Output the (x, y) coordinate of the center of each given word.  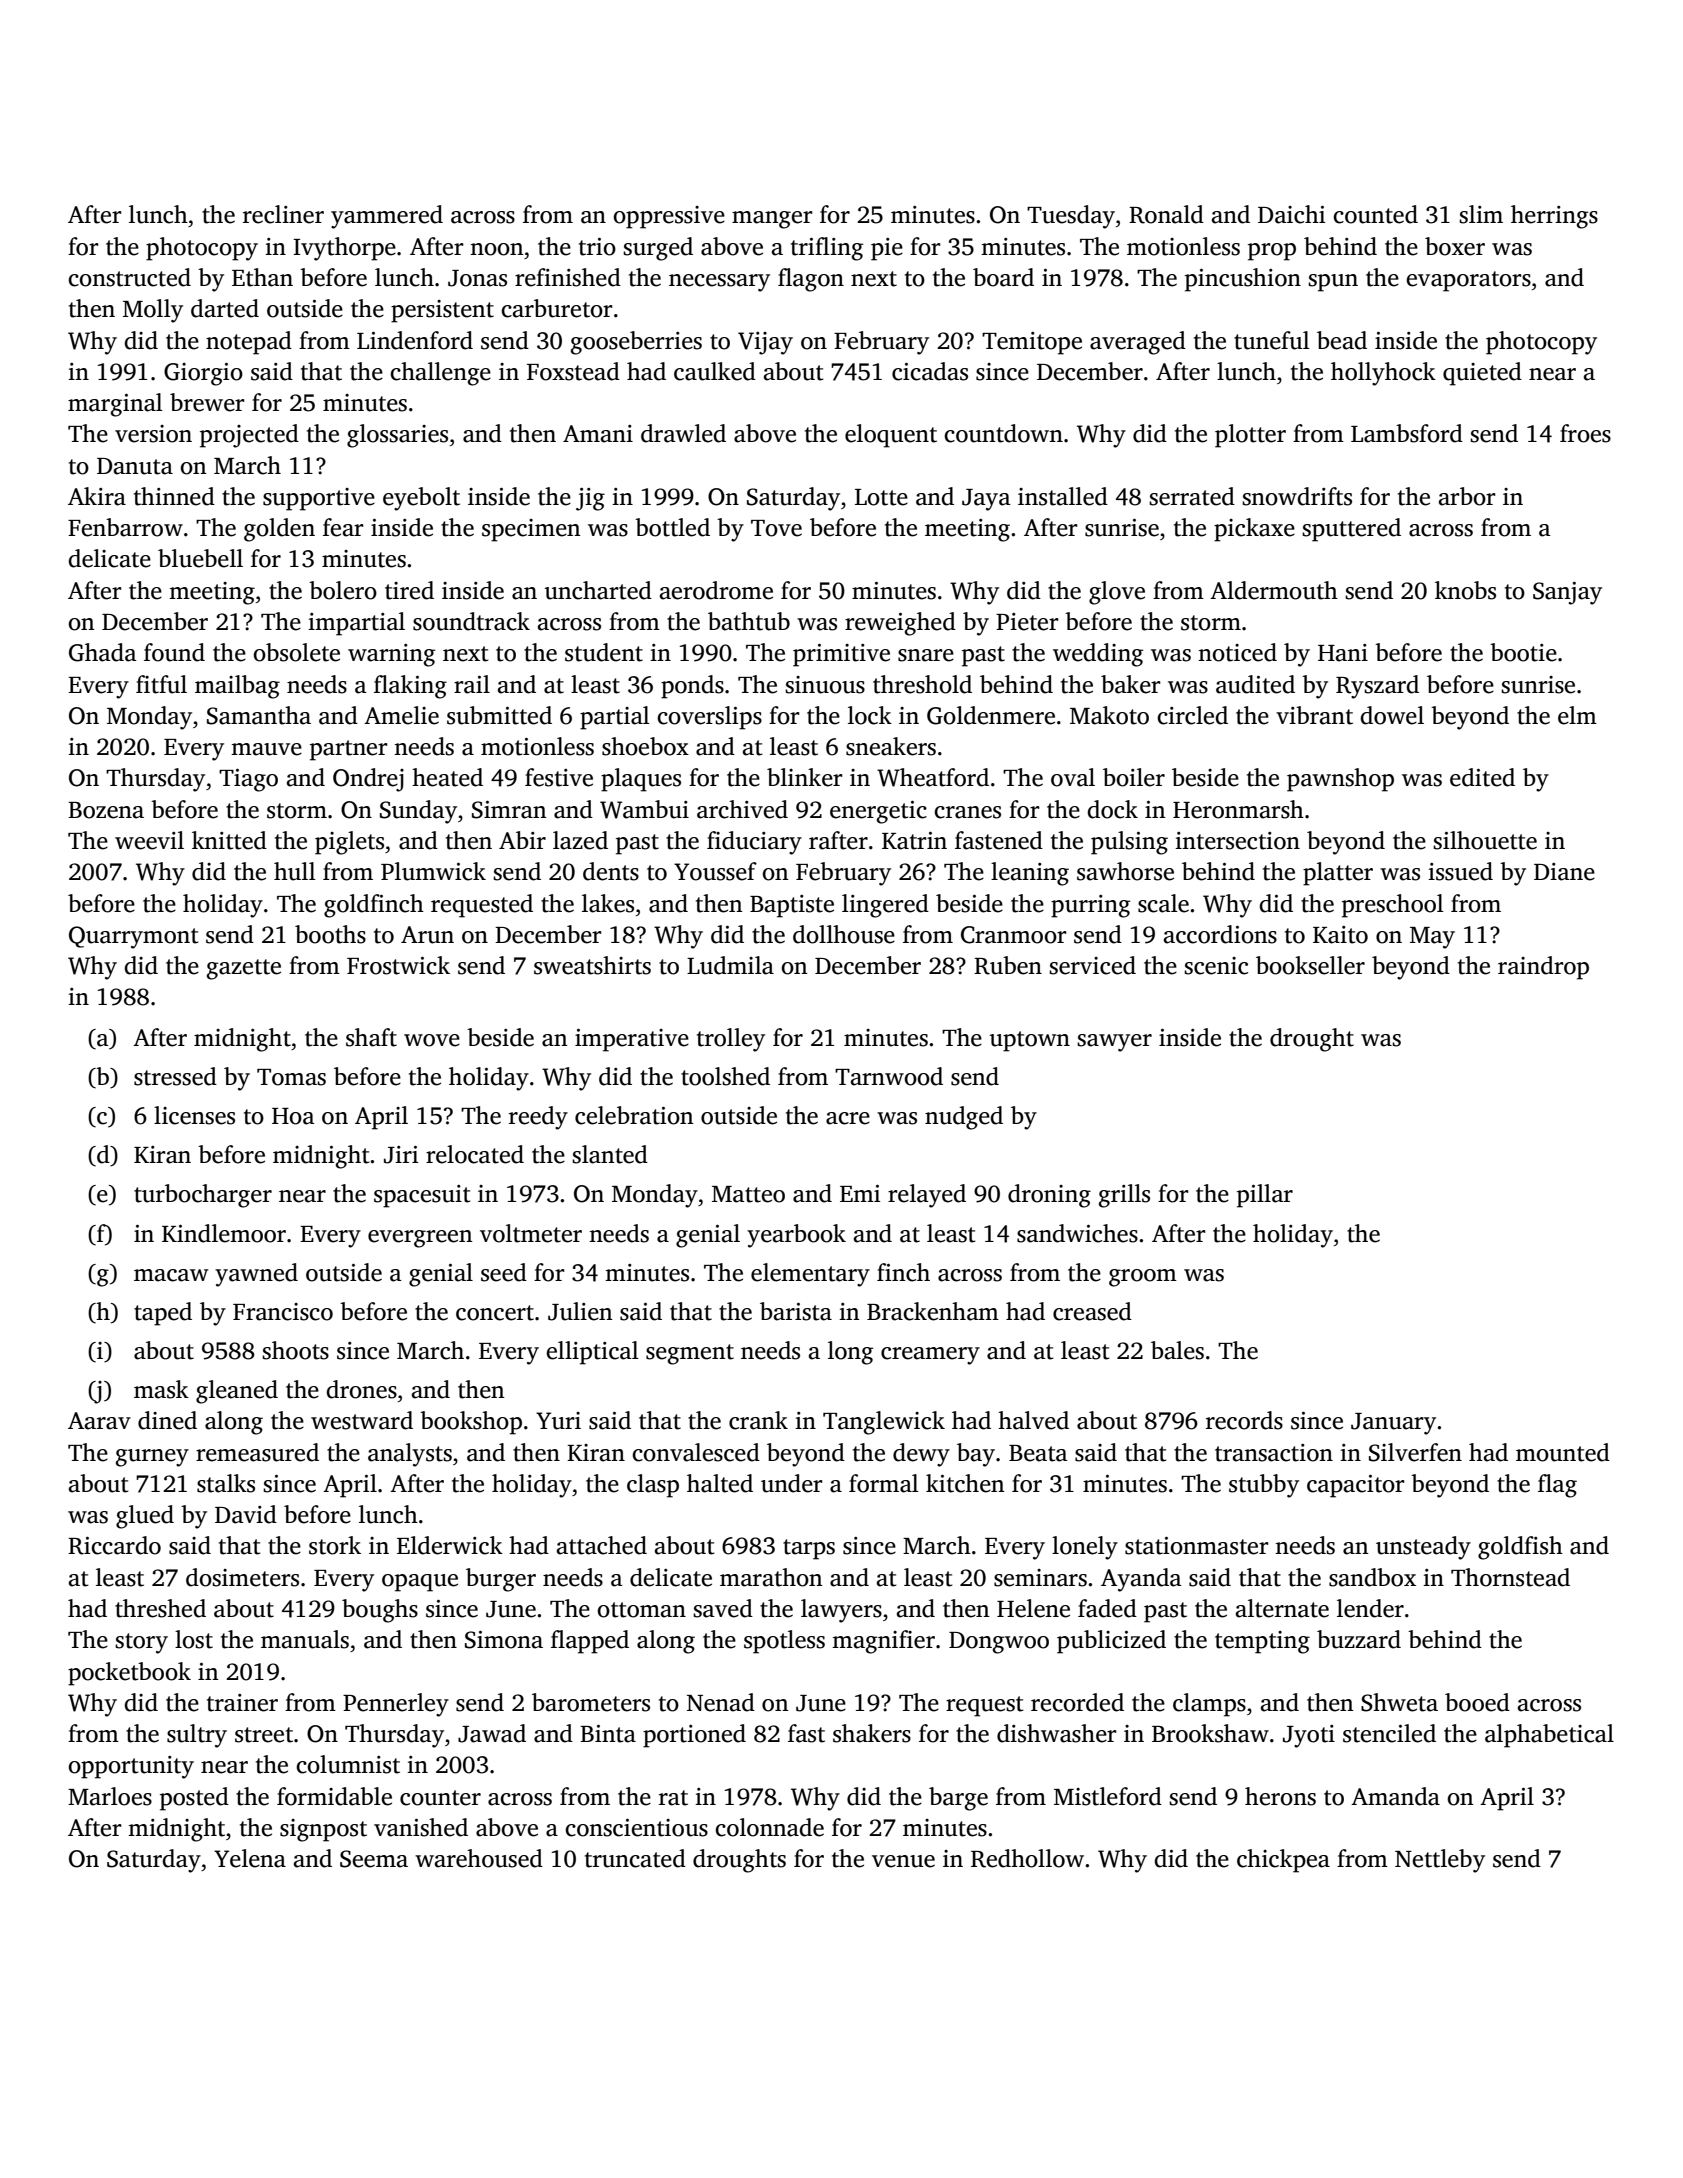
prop (1272, 252)
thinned (174, 496)
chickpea (1283, 1861)
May (1432, 938)
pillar (1265, 1196)
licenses (194, 1115)
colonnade (769, 1827)
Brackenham (933, 1311)
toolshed (725, 1076)
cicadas (930, 371)
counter (440, 1798)
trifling (827, 249)
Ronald (1166, 214)
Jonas (477, 278)
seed (504, 1272)
